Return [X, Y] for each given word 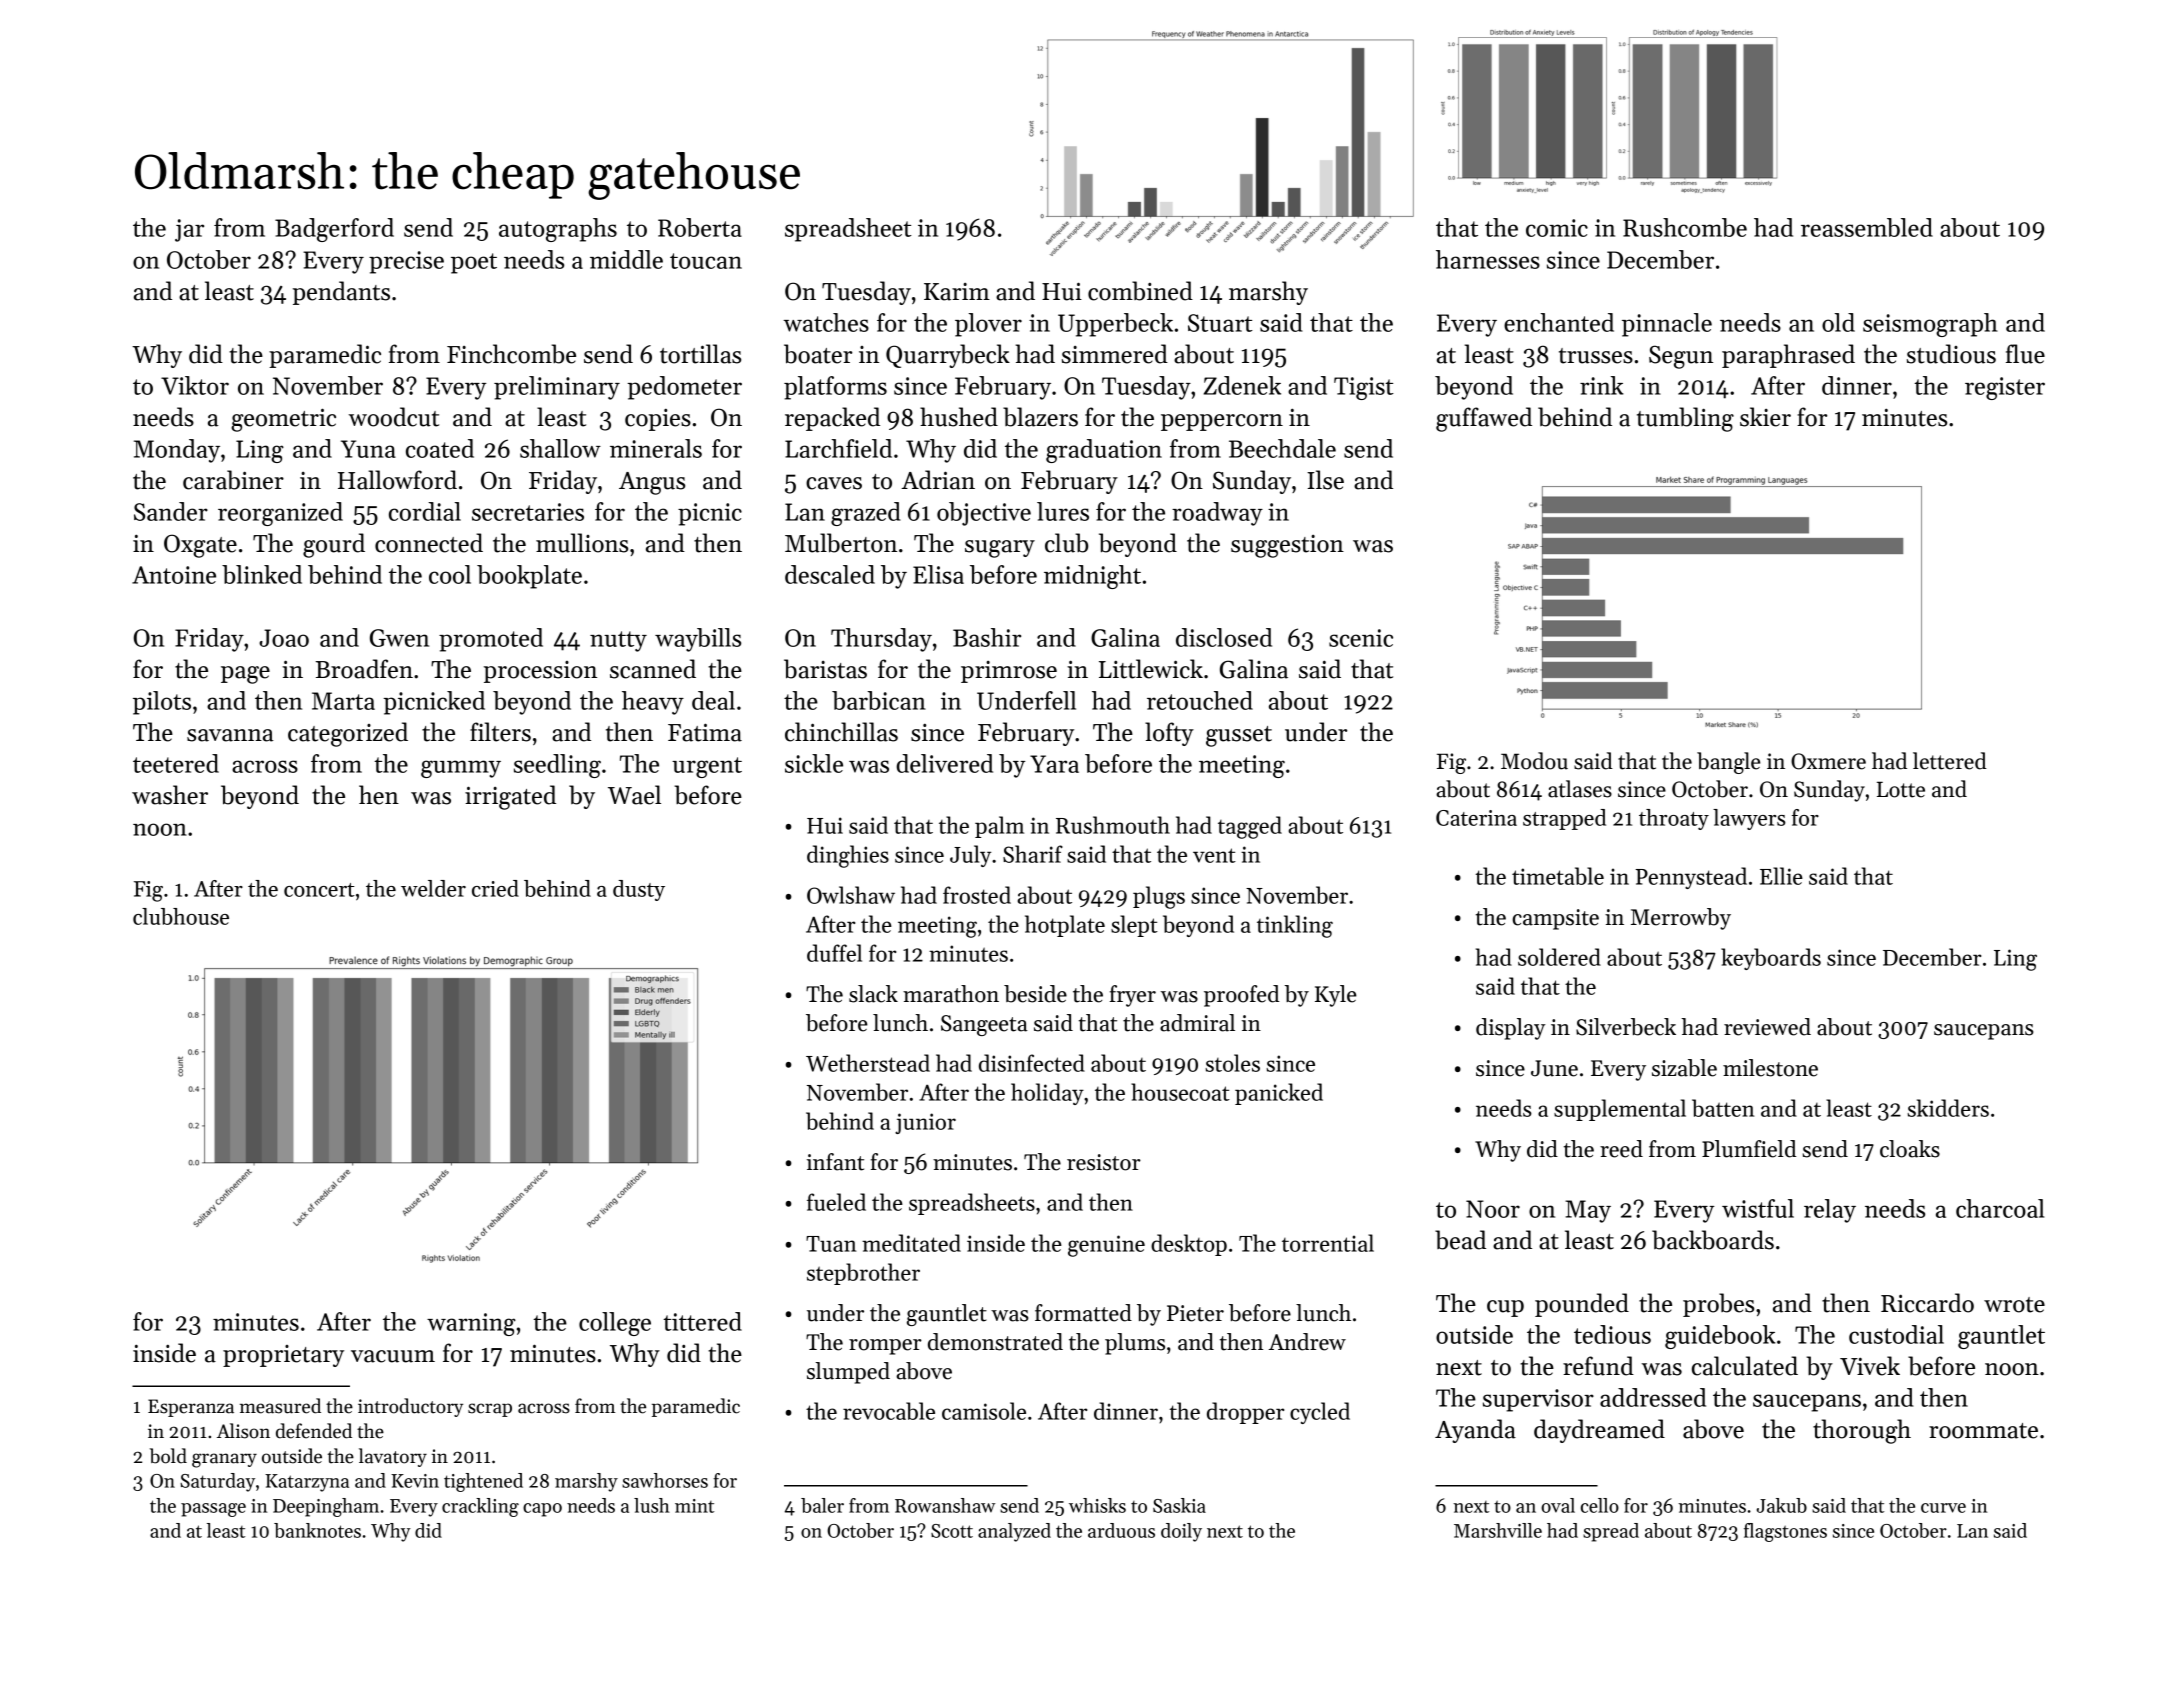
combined [1140, 291]
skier [1765, 417]
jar [189, 230]
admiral [1197, 1023]
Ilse [1325, 480]
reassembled [1867, 227]
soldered [1559, 957]
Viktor [195, 385]
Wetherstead [868, 1063]
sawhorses [665, 1480]
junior [925, 1123]
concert [319, 890]
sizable [1684, 1068]
